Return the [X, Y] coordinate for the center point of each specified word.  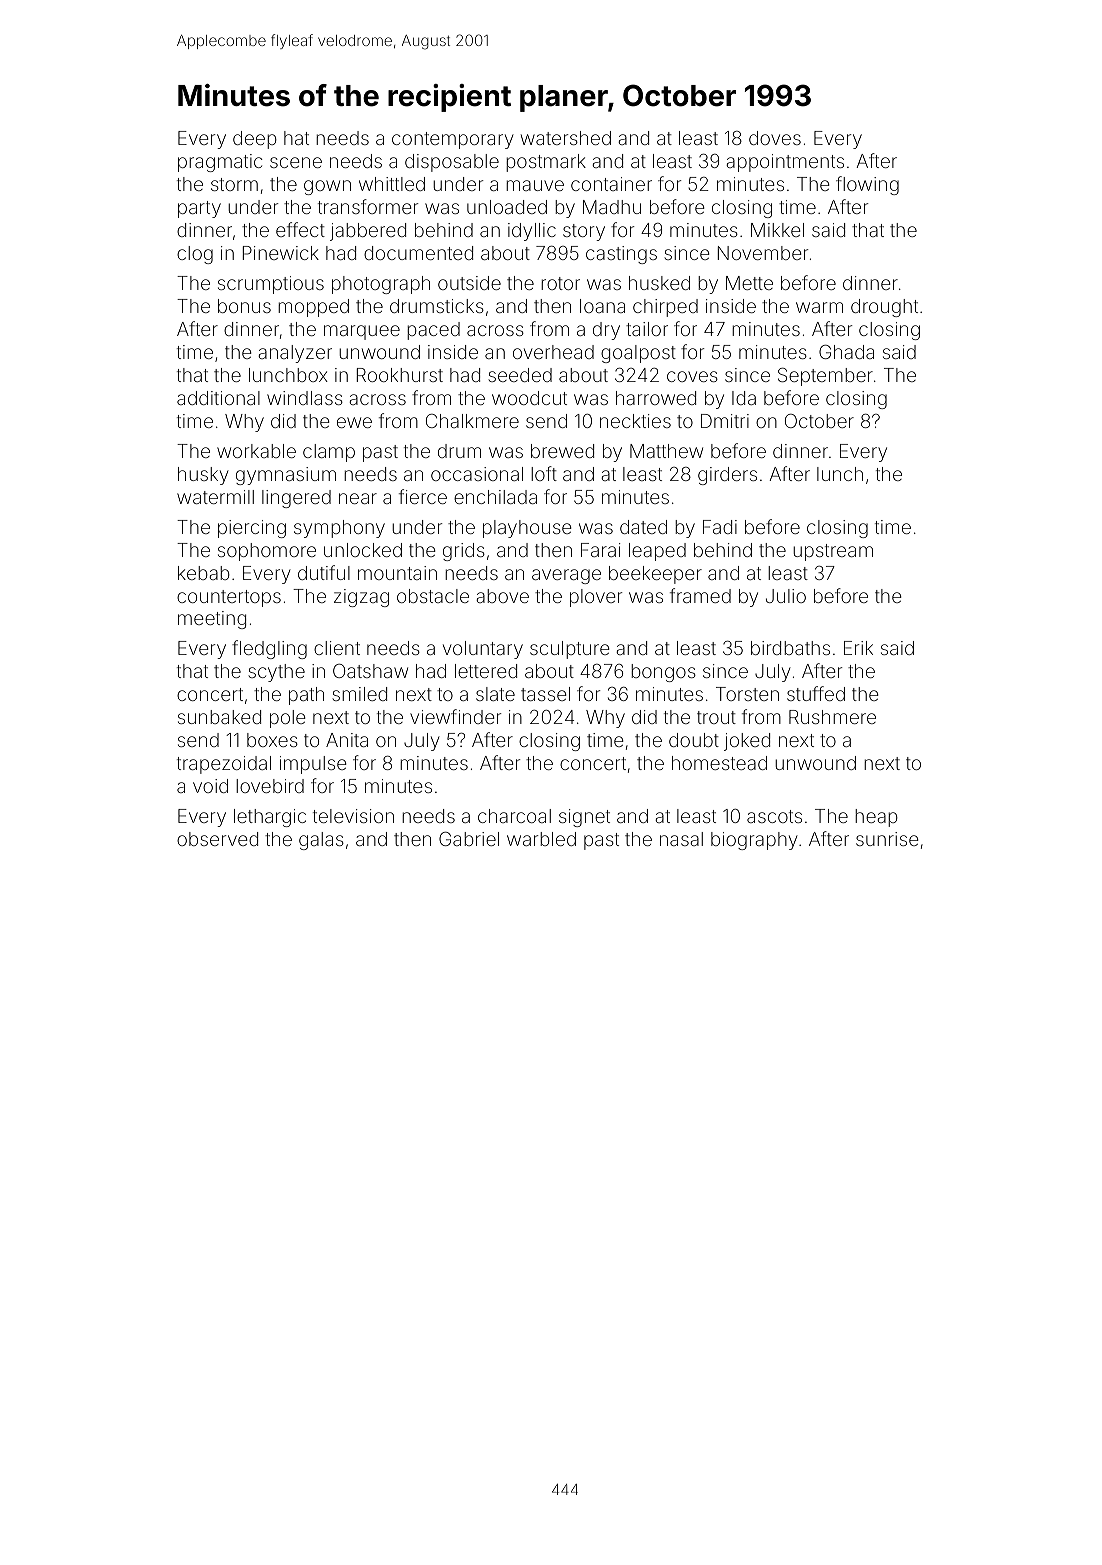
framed [700, 595]
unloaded [507, 207]
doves [775, 138]
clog [195, 255]
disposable [452, 163]
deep [255, 140]
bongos [663, 673]
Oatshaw [370, 671]
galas [321, 841]
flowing [867, 185]
